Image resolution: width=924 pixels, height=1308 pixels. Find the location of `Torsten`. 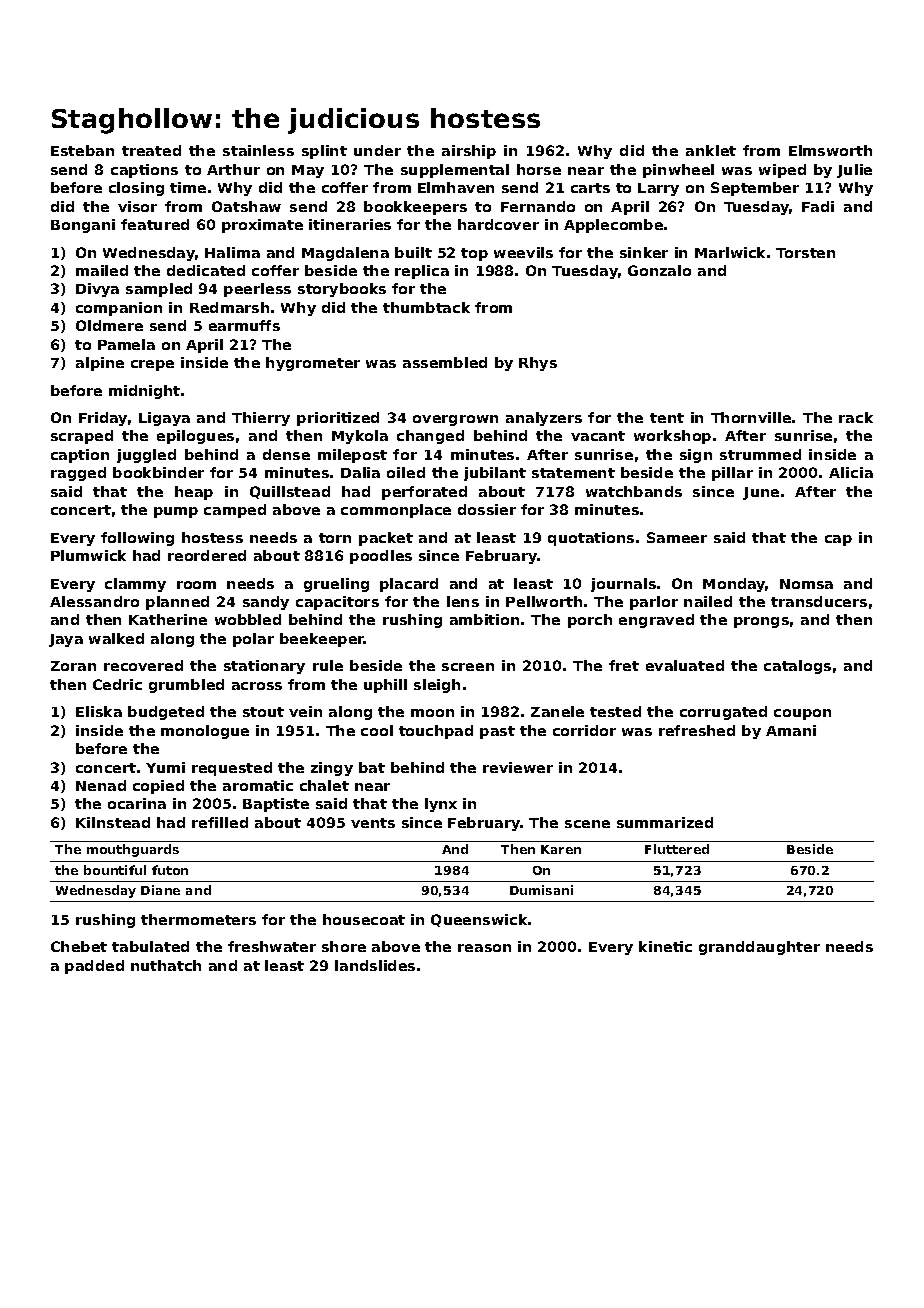

Torsten is located at coordinates (805, 253).
